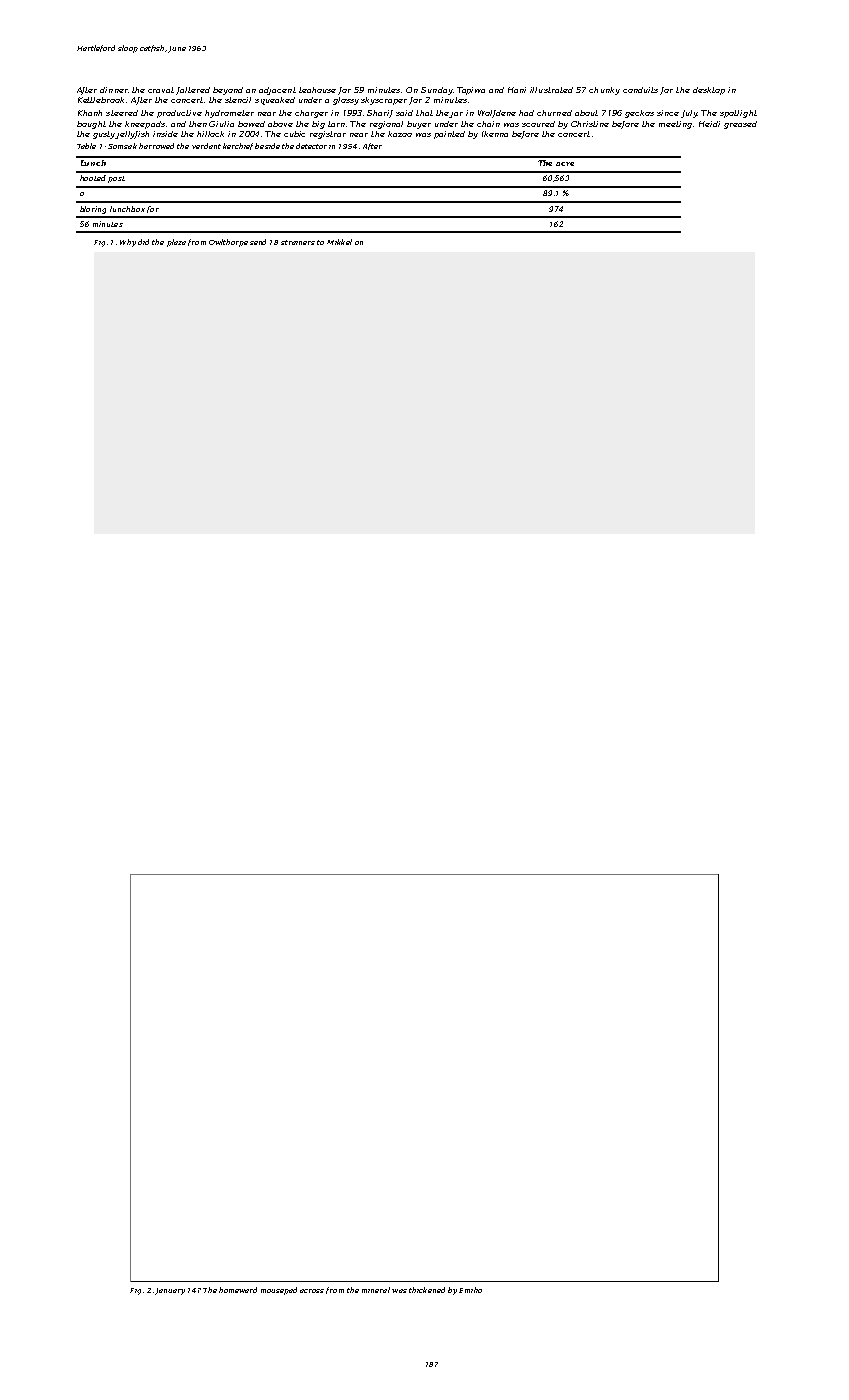  What do you see at coordinates (279, 1291) in the screenshot?
I see `mousepad` at bounding box center [279, 1291].
